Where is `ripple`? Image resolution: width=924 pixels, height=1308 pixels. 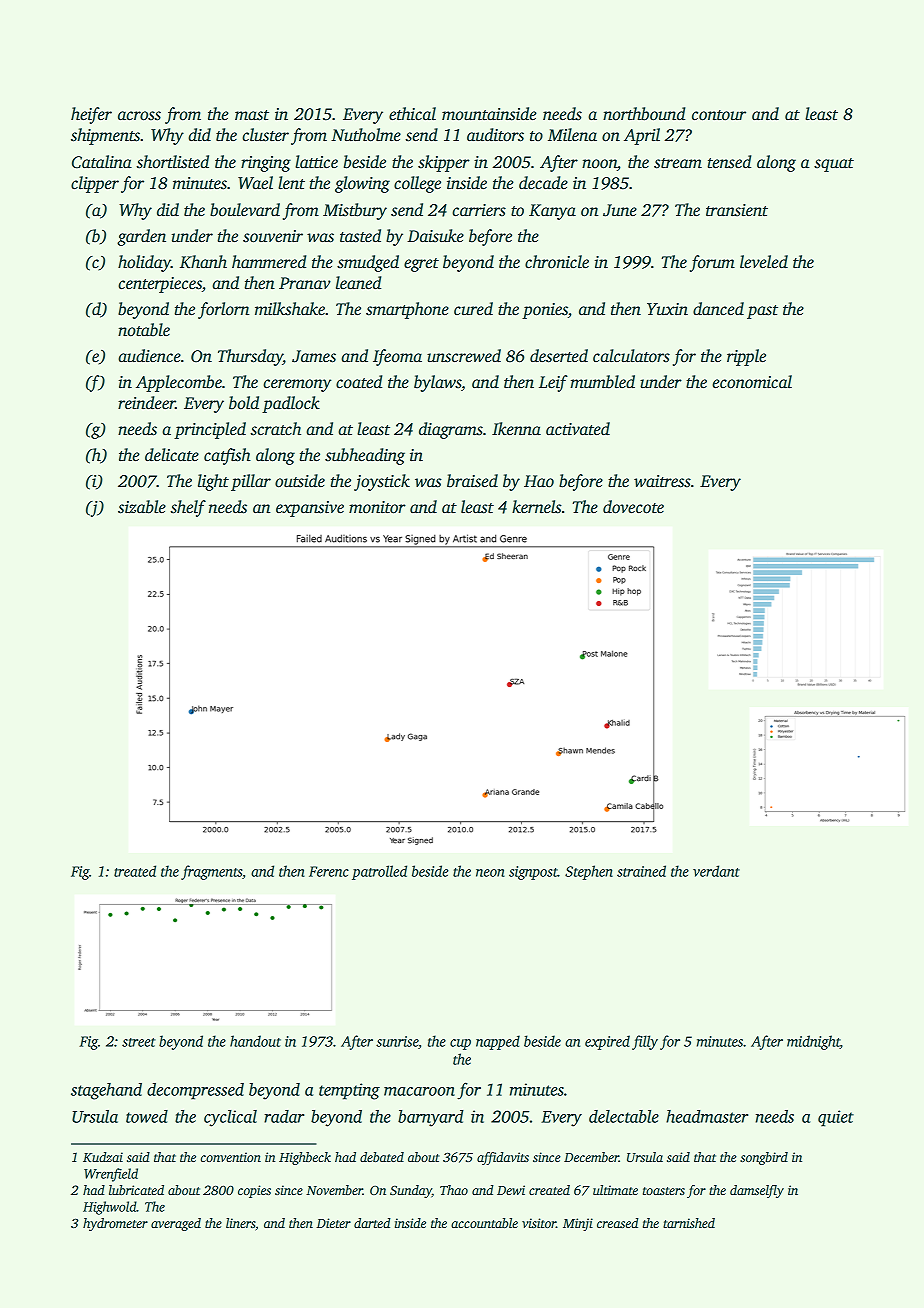 ripple is located at coordinates (746, 357).
